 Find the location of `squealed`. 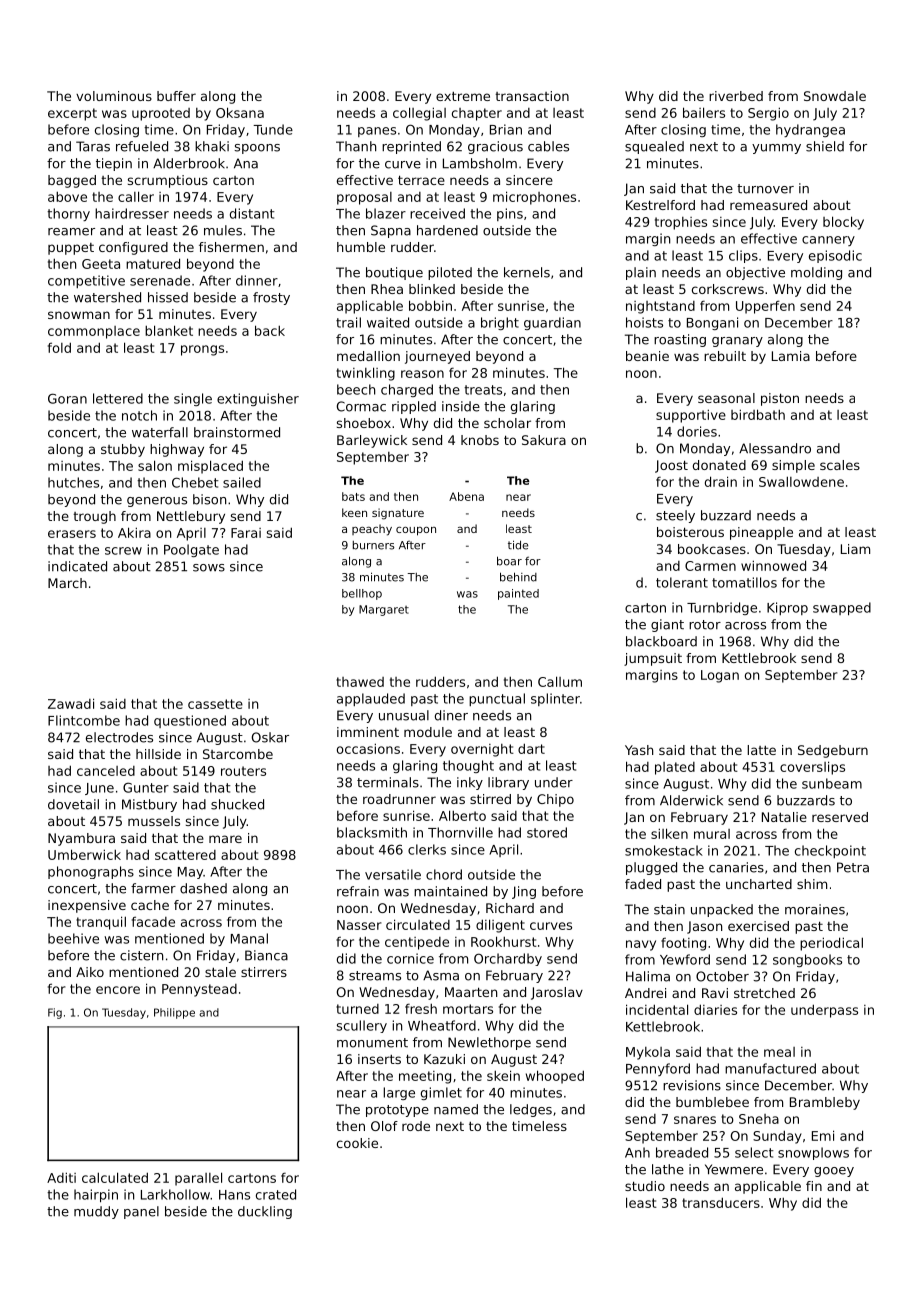

squealed is located at coordinates (654, 147).
